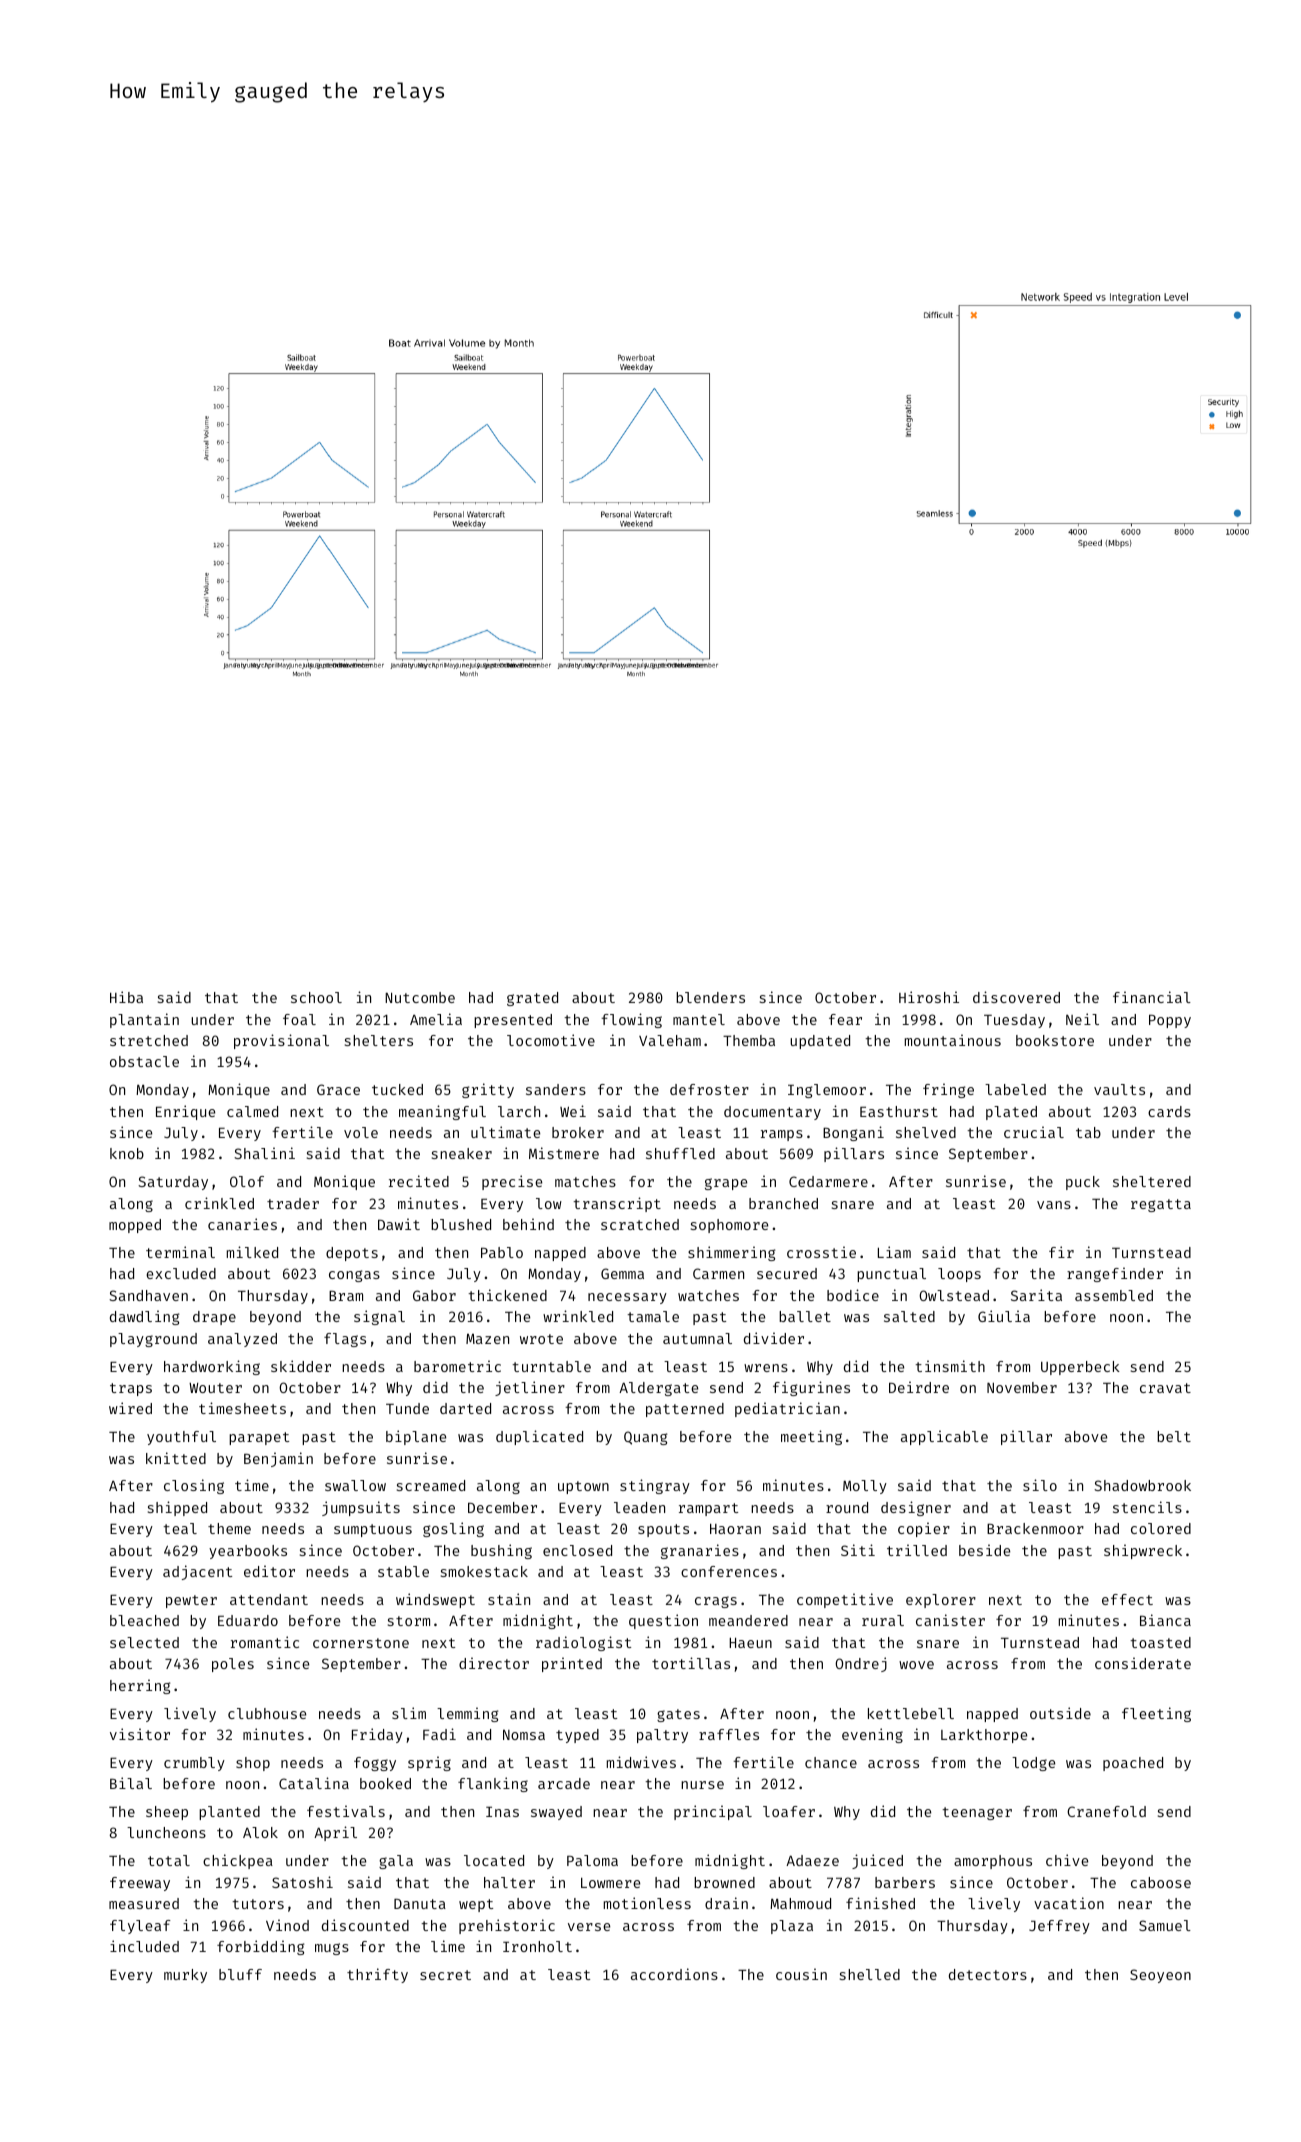 The height and width of the screenshot is (2142, 1301). I want to click on copier, so click(924, 1529).
